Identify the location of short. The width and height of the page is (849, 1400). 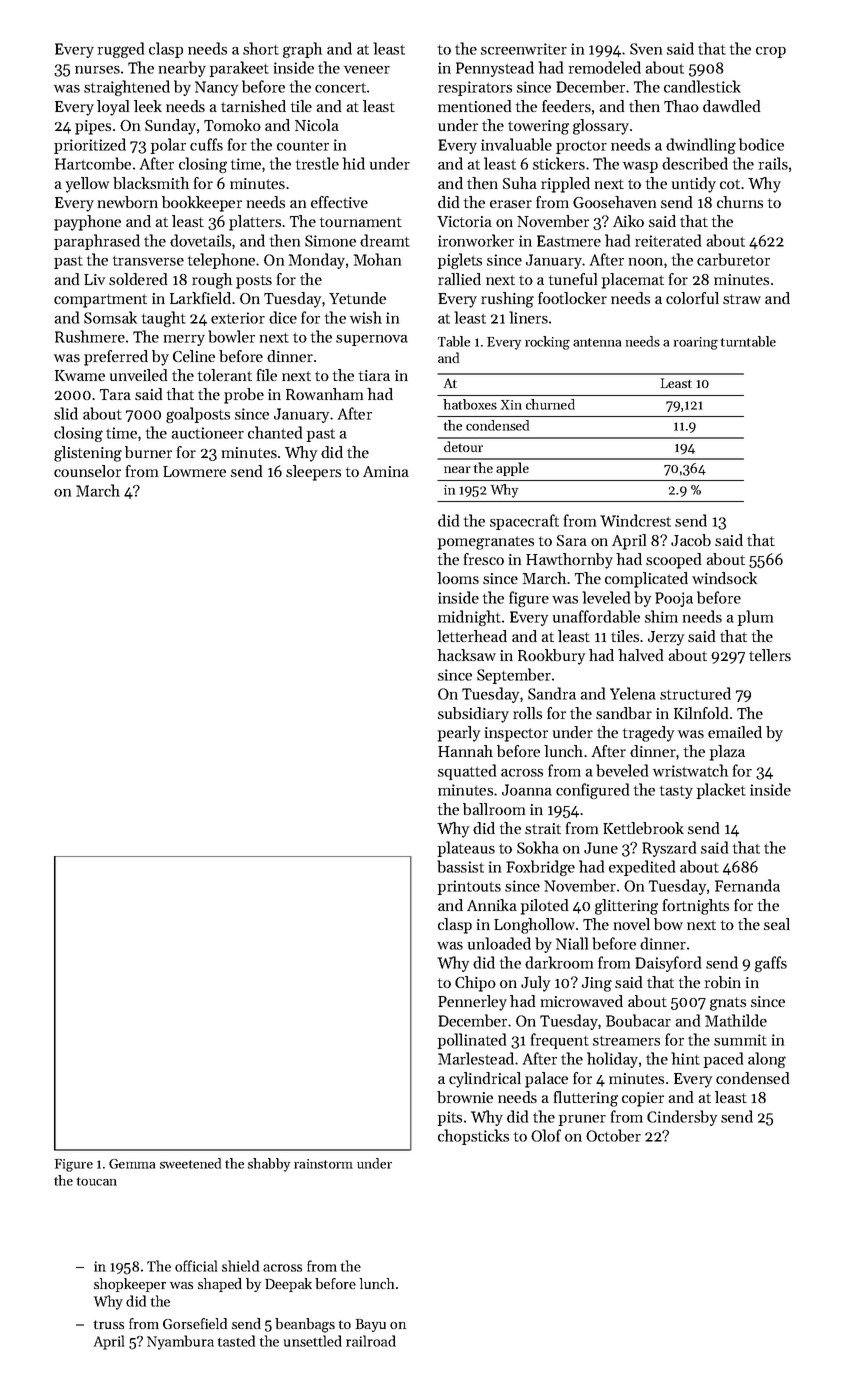
(261, 48).
